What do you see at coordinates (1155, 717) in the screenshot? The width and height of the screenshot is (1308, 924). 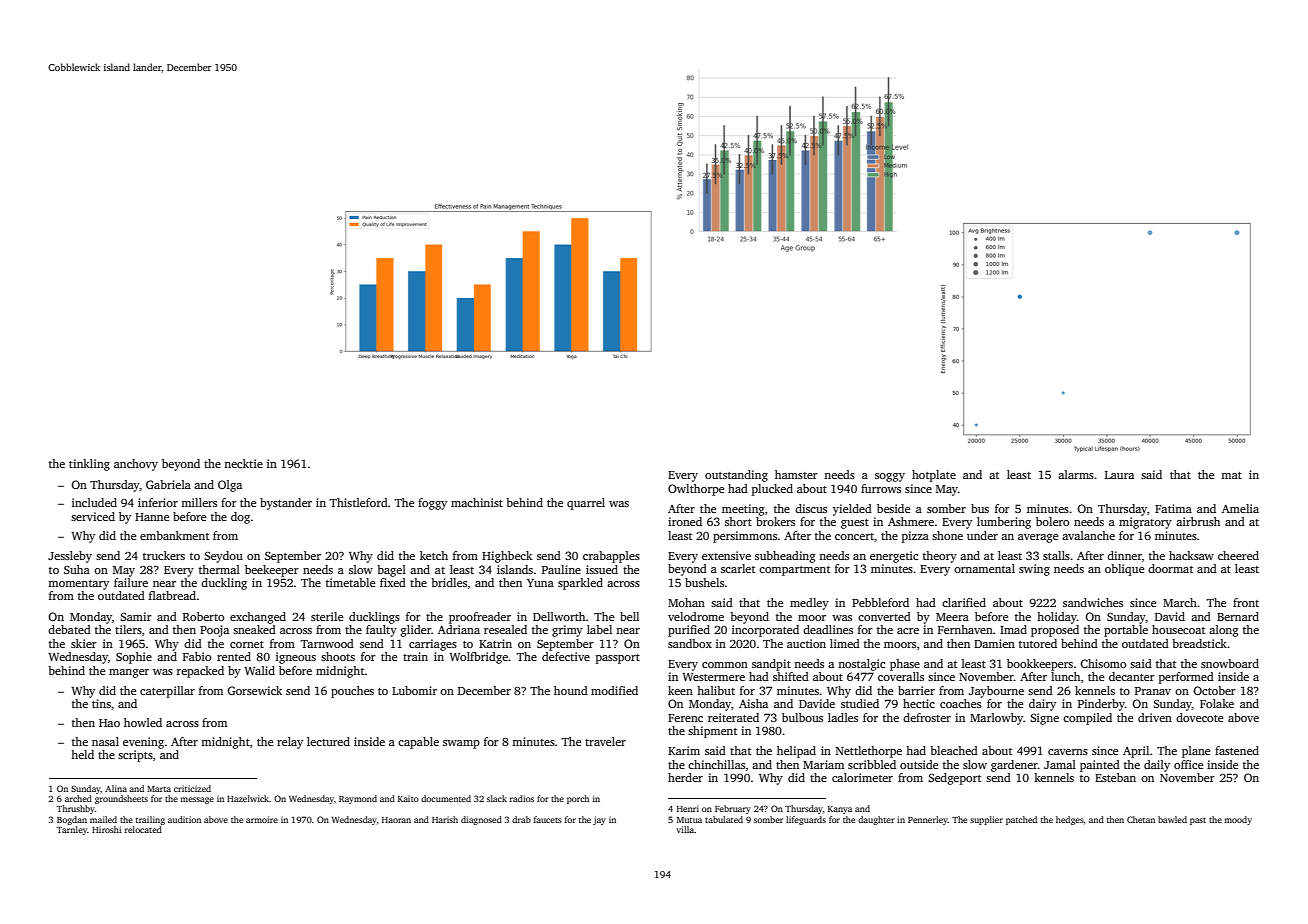 I see `driven` at bounding box center [1155, 717].
